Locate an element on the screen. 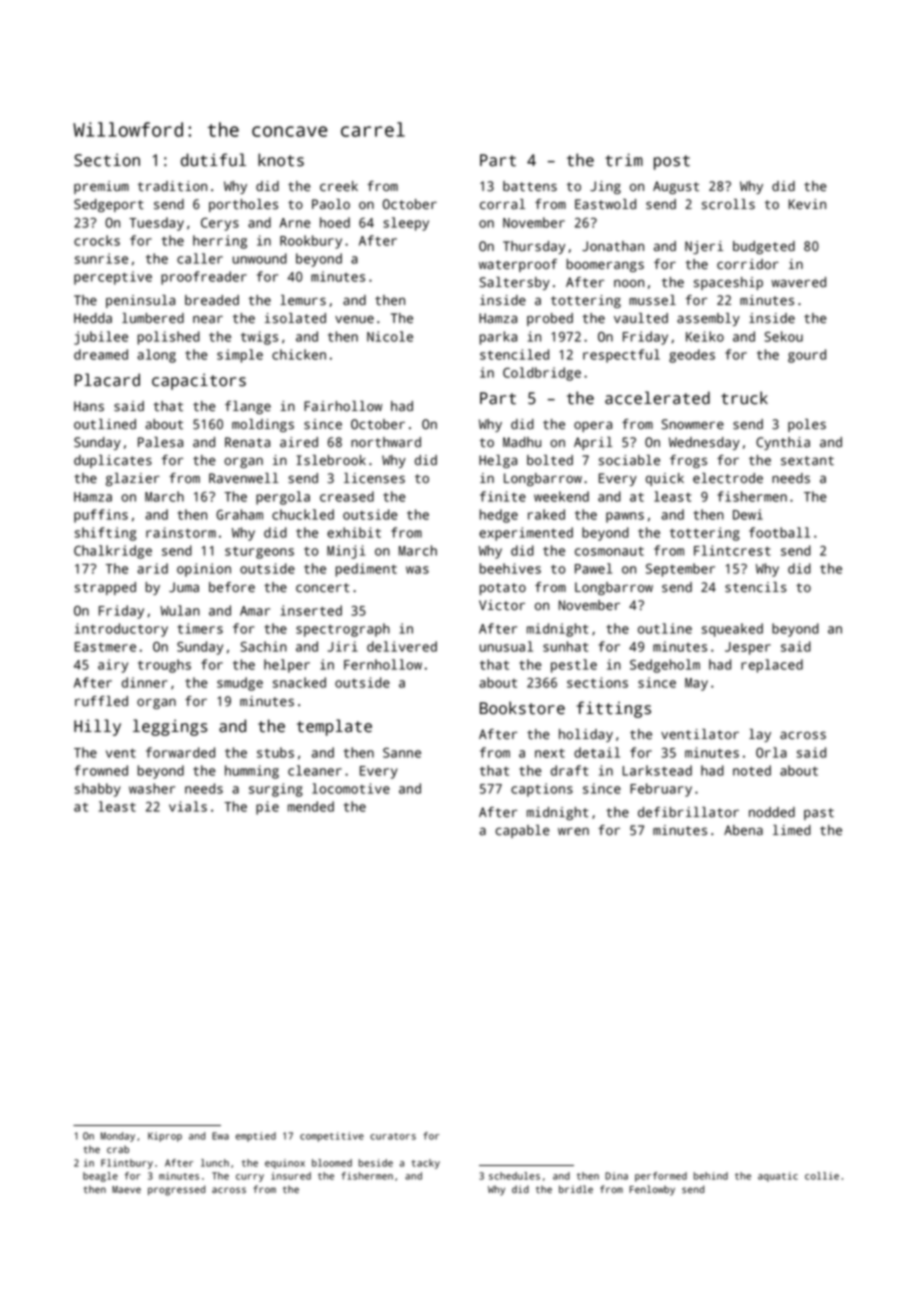 This screenshot has width=924, height=1308. herring is located at coordinates (220, 242).
